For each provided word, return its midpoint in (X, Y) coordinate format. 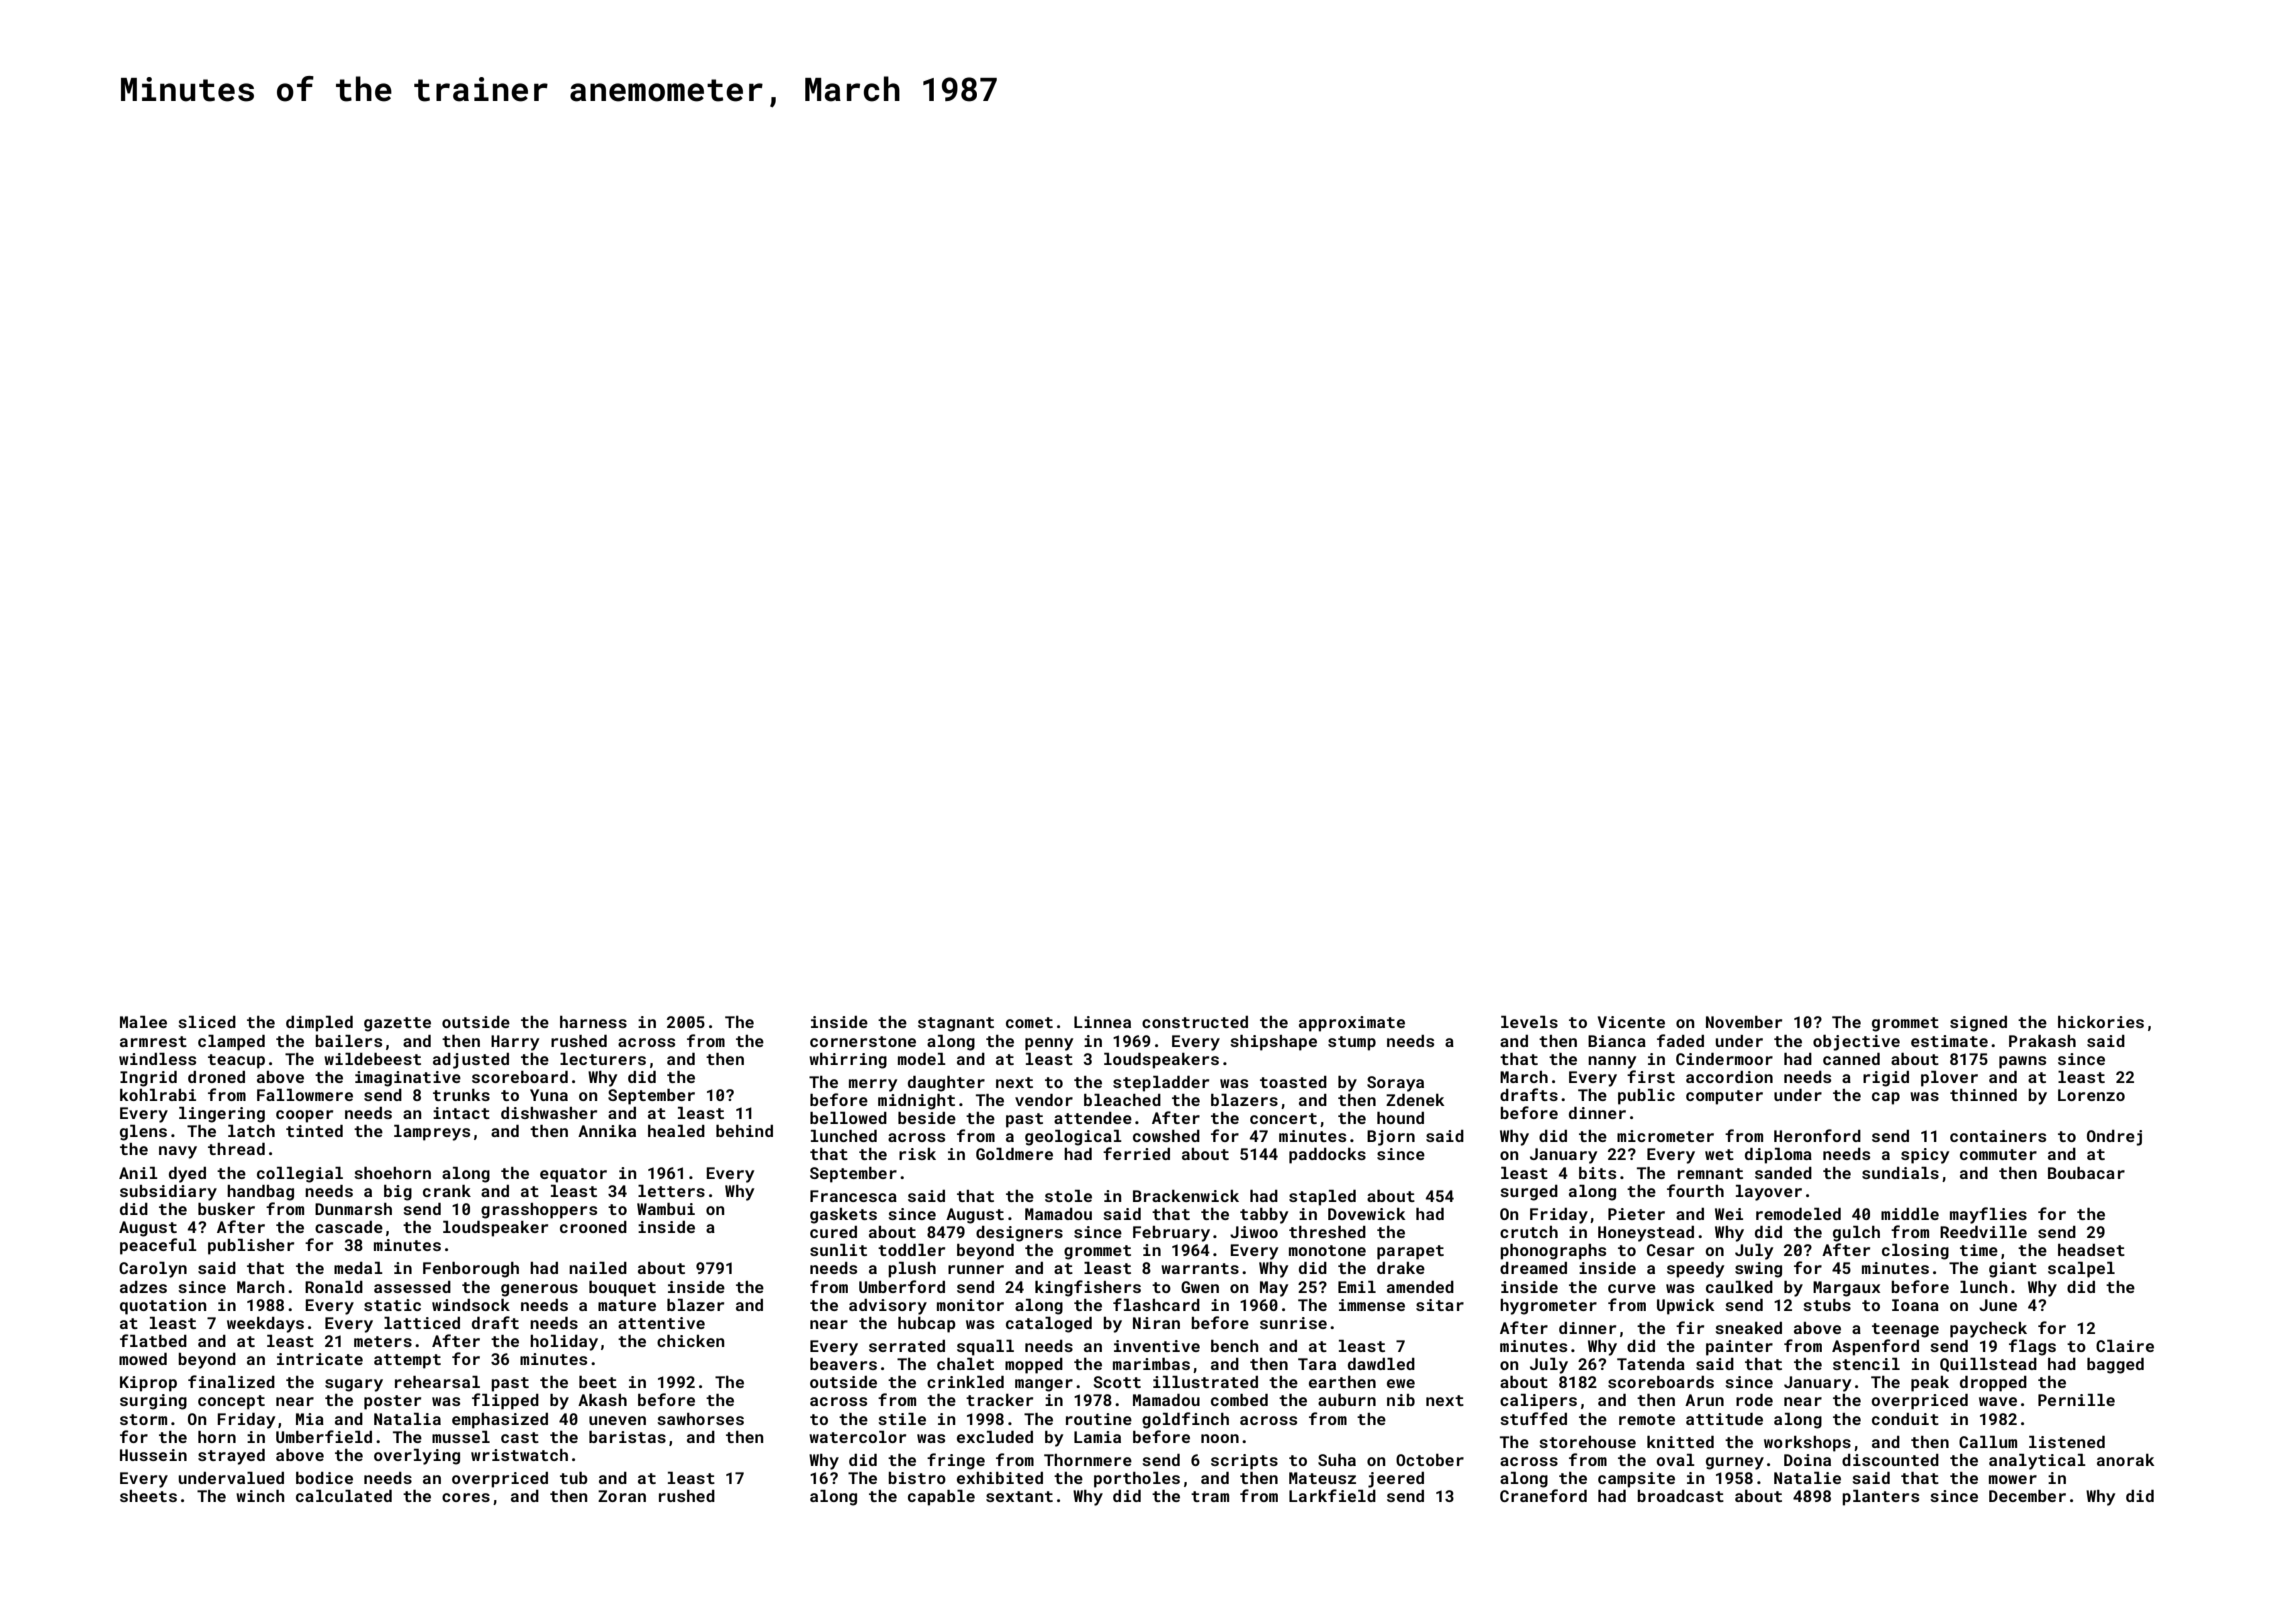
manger (1044, 1385)
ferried (1136, 1153)
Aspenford (1875, 1347)
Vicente (1631, 1022)
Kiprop (148, 1384)
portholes (1137, 1480)
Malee (143, 1022)
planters (1880, 1498)
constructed (1195, 1022)
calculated (344, 1496)
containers (1998, 1136)
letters (671, 1191)
